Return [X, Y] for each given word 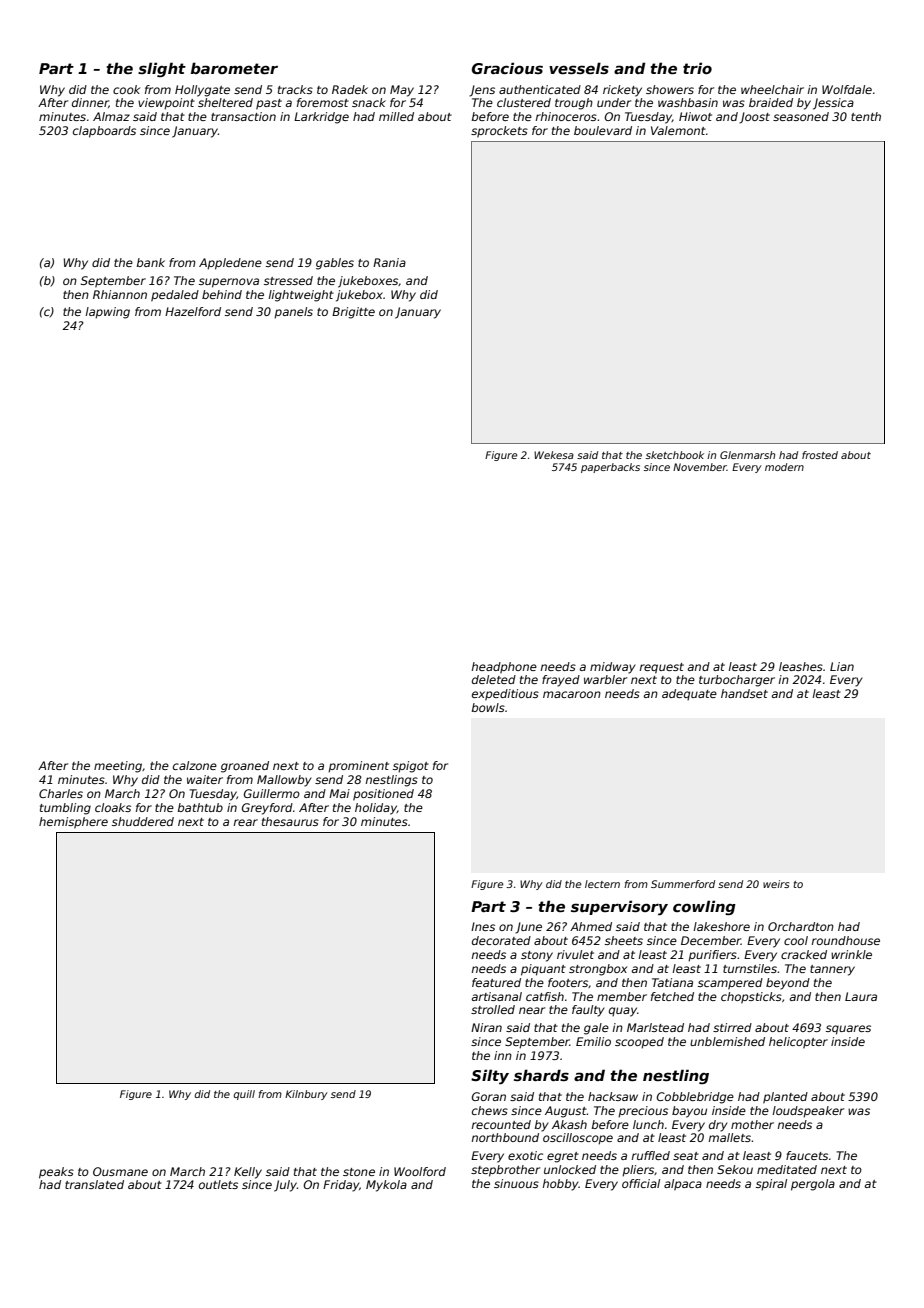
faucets [807, 1155]
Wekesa [554, 455]
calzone [195, 765]
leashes [801, 666]
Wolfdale [847, 89]
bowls [488, 707]
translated [94, 1184]
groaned [245, 767]
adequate [689, 694]
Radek [350, 89]
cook [126, 89]
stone [359, 1172]
